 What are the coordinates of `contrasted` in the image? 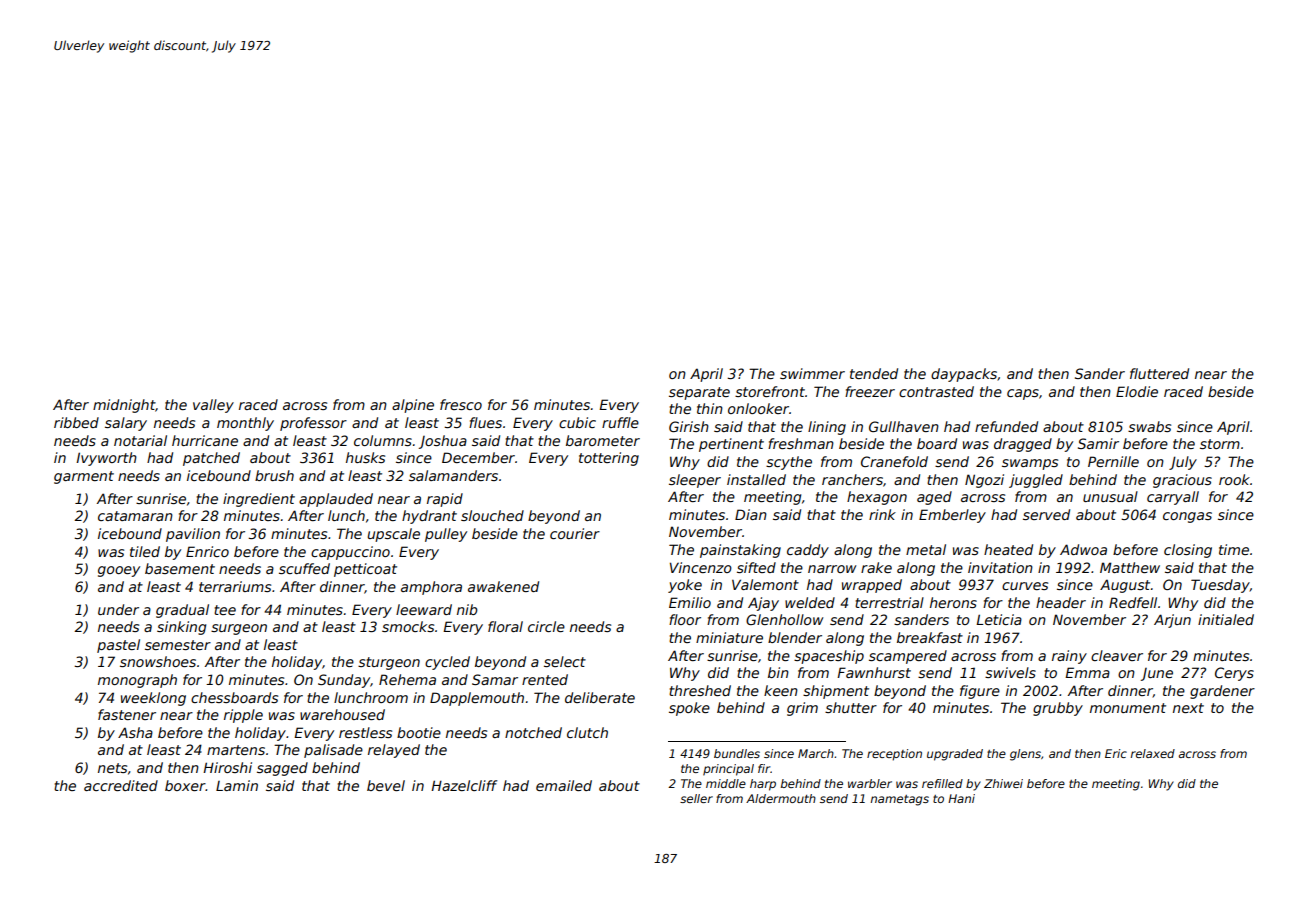 It's located at (936, 391).
